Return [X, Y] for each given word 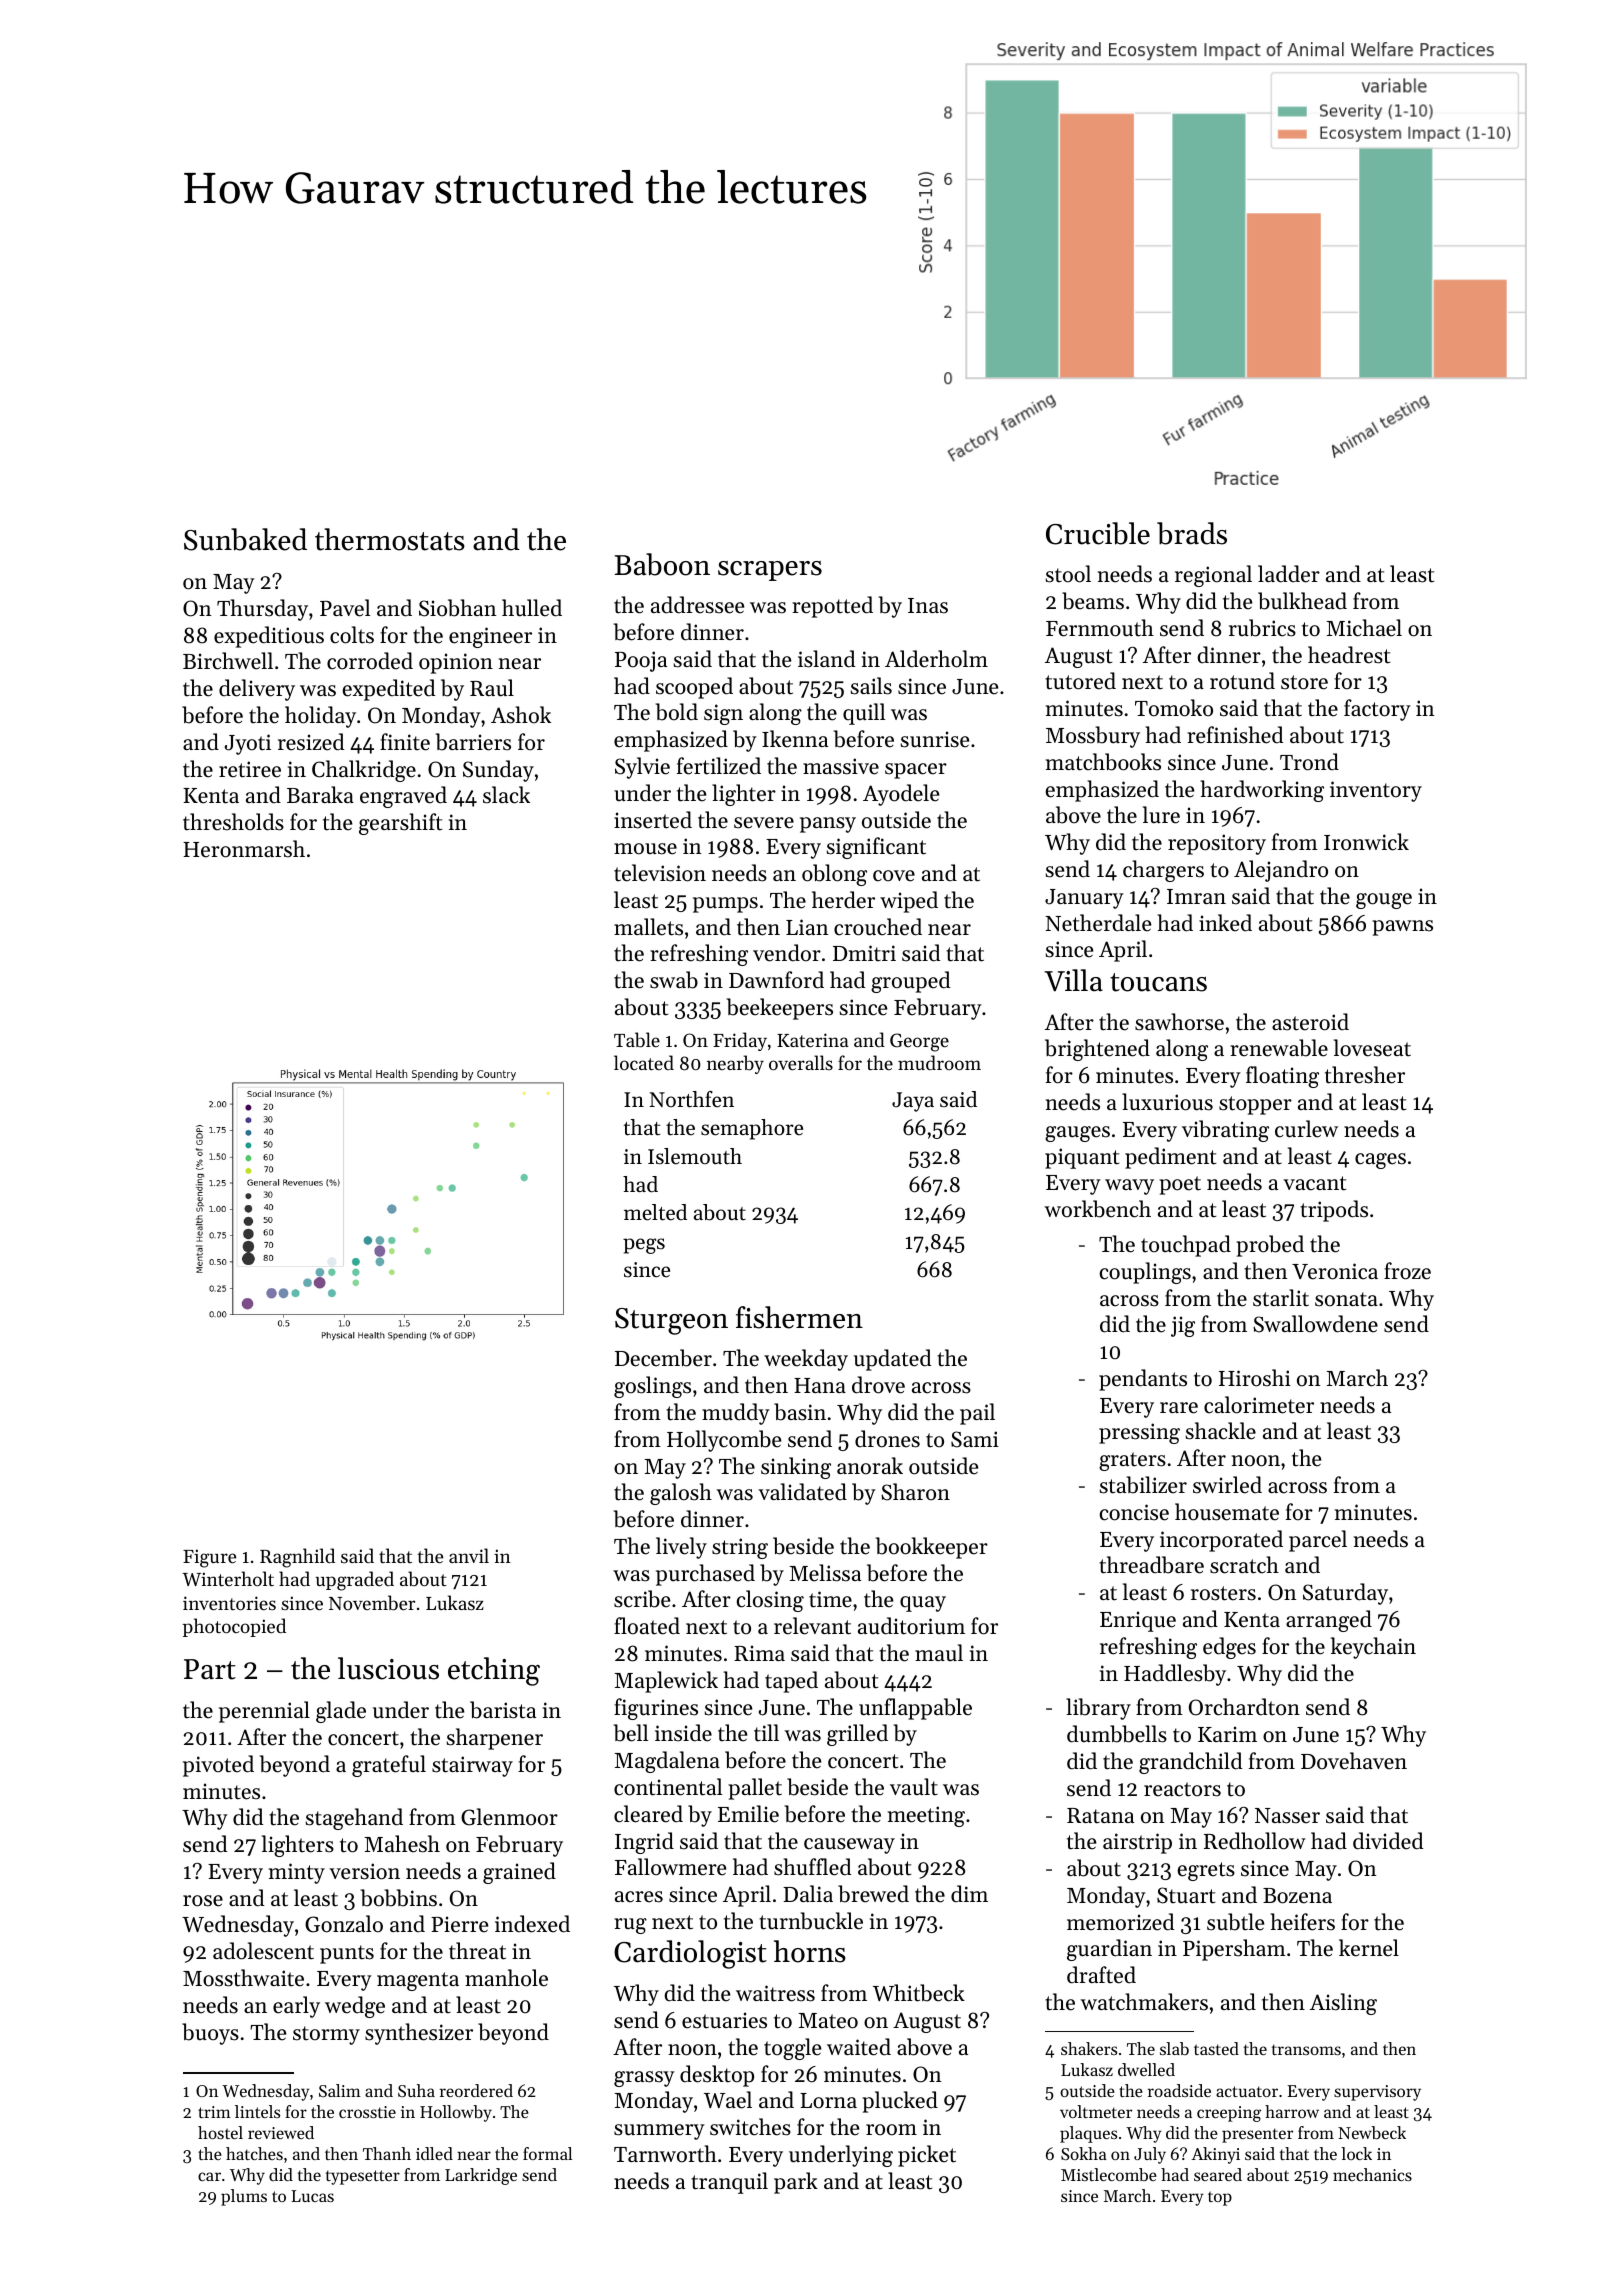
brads [1192, 533]
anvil [469, 1555]
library [1098, 1709]
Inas [928, 606]
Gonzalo [344, 1924]
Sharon [915, 1492]
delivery [257, 690]
